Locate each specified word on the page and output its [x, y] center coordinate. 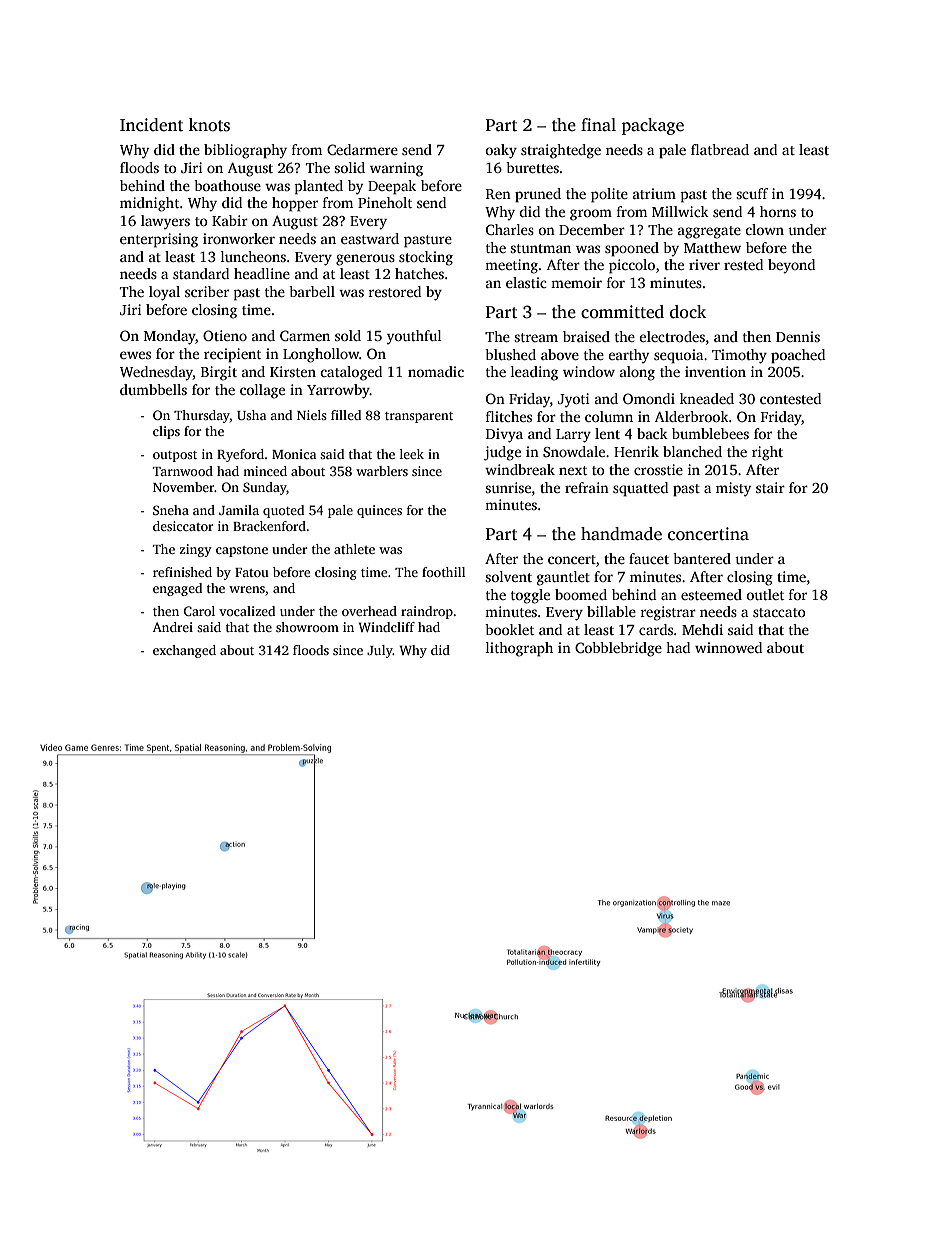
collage [262, 391]
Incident [151, 125]
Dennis [798, 336]
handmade [621, 534]
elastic [526, 282]
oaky [501, 151]
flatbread [720, 149]
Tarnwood [183, 471]
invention [715, 371]
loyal [164, 293]
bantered [702, 558]
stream [536, 337]
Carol [199, 611]
